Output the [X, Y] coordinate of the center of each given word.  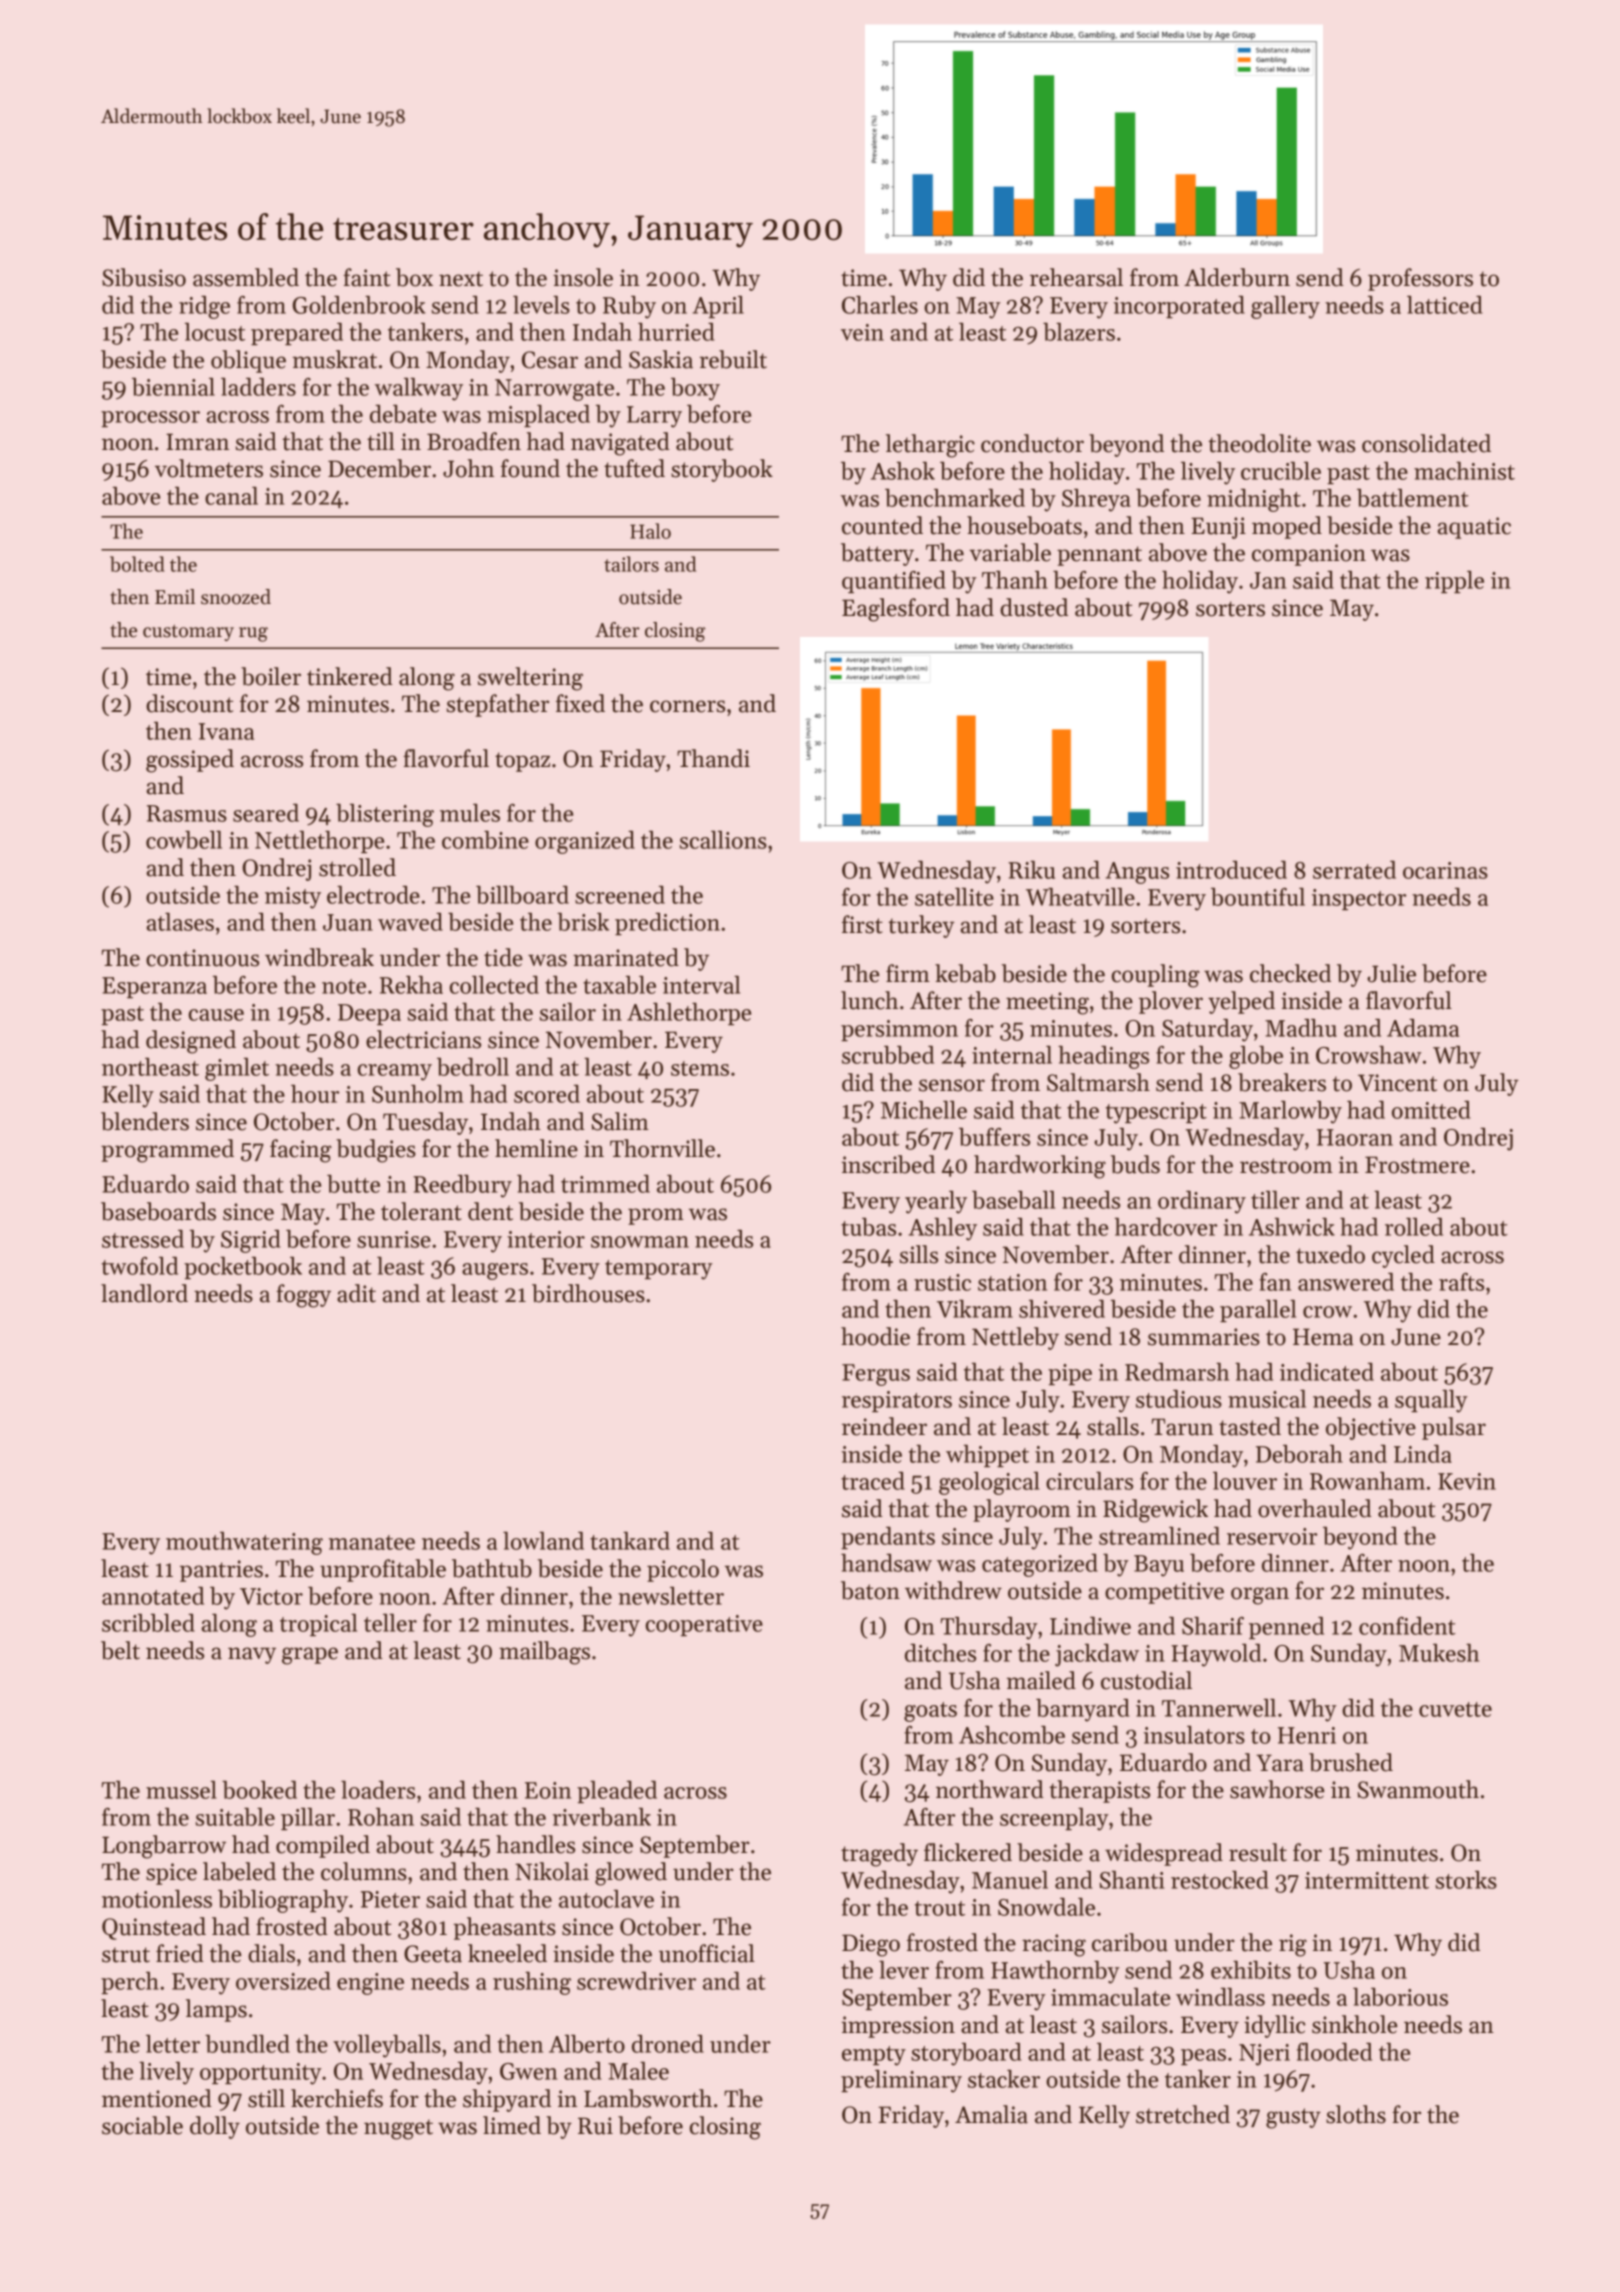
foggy [303, 1296]
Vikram [975, 1309]
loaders [378, 1790]
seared [266, 813]
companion [1309, 555]
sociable [142, 2125]
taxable [619, 985]
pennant [1099, 556]
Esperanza [154, 987]
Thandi [713, 758]
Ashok [903, 471]
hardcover [1166, 1227]
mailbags [544, 1653]
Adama [1423, 1028]
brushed [1351, 1762]
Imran [197, 442]
